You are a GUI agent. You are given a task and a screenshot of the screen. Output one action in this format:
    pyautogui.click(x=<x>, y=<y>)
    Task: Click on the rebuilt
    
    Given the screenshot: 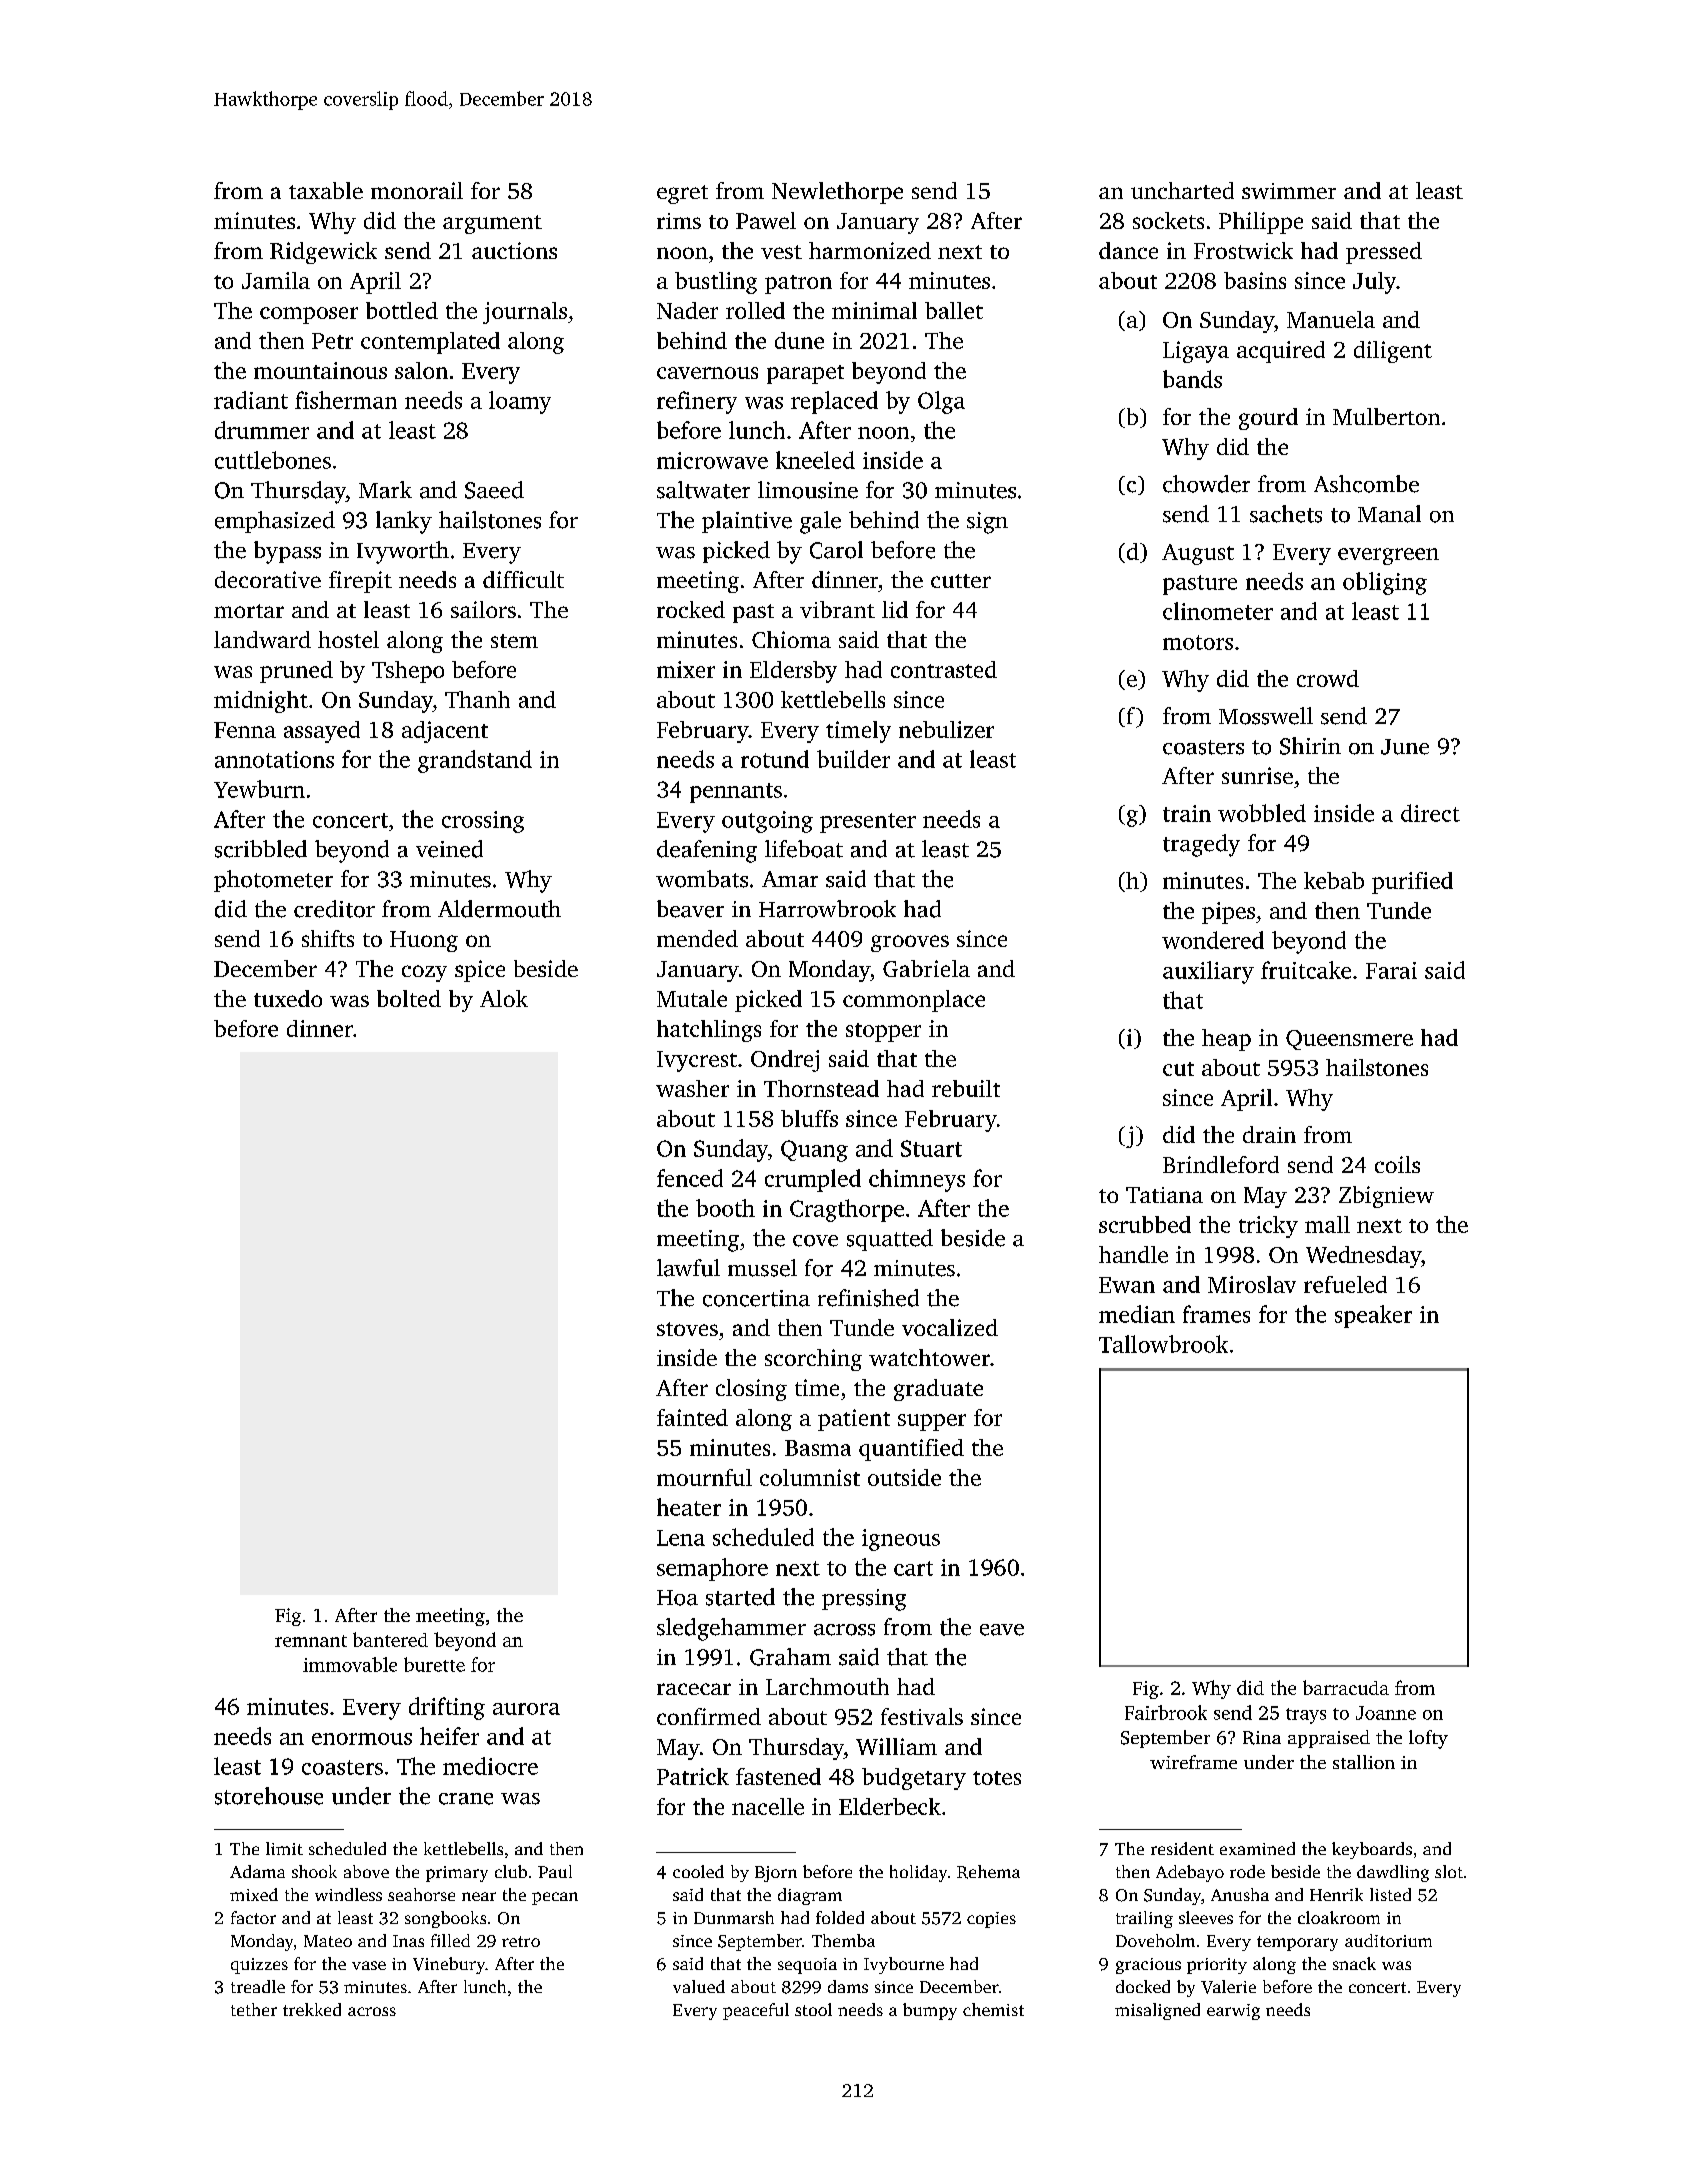 What is the action you would take?
    pyautogui.click(x=966, y=1088)
